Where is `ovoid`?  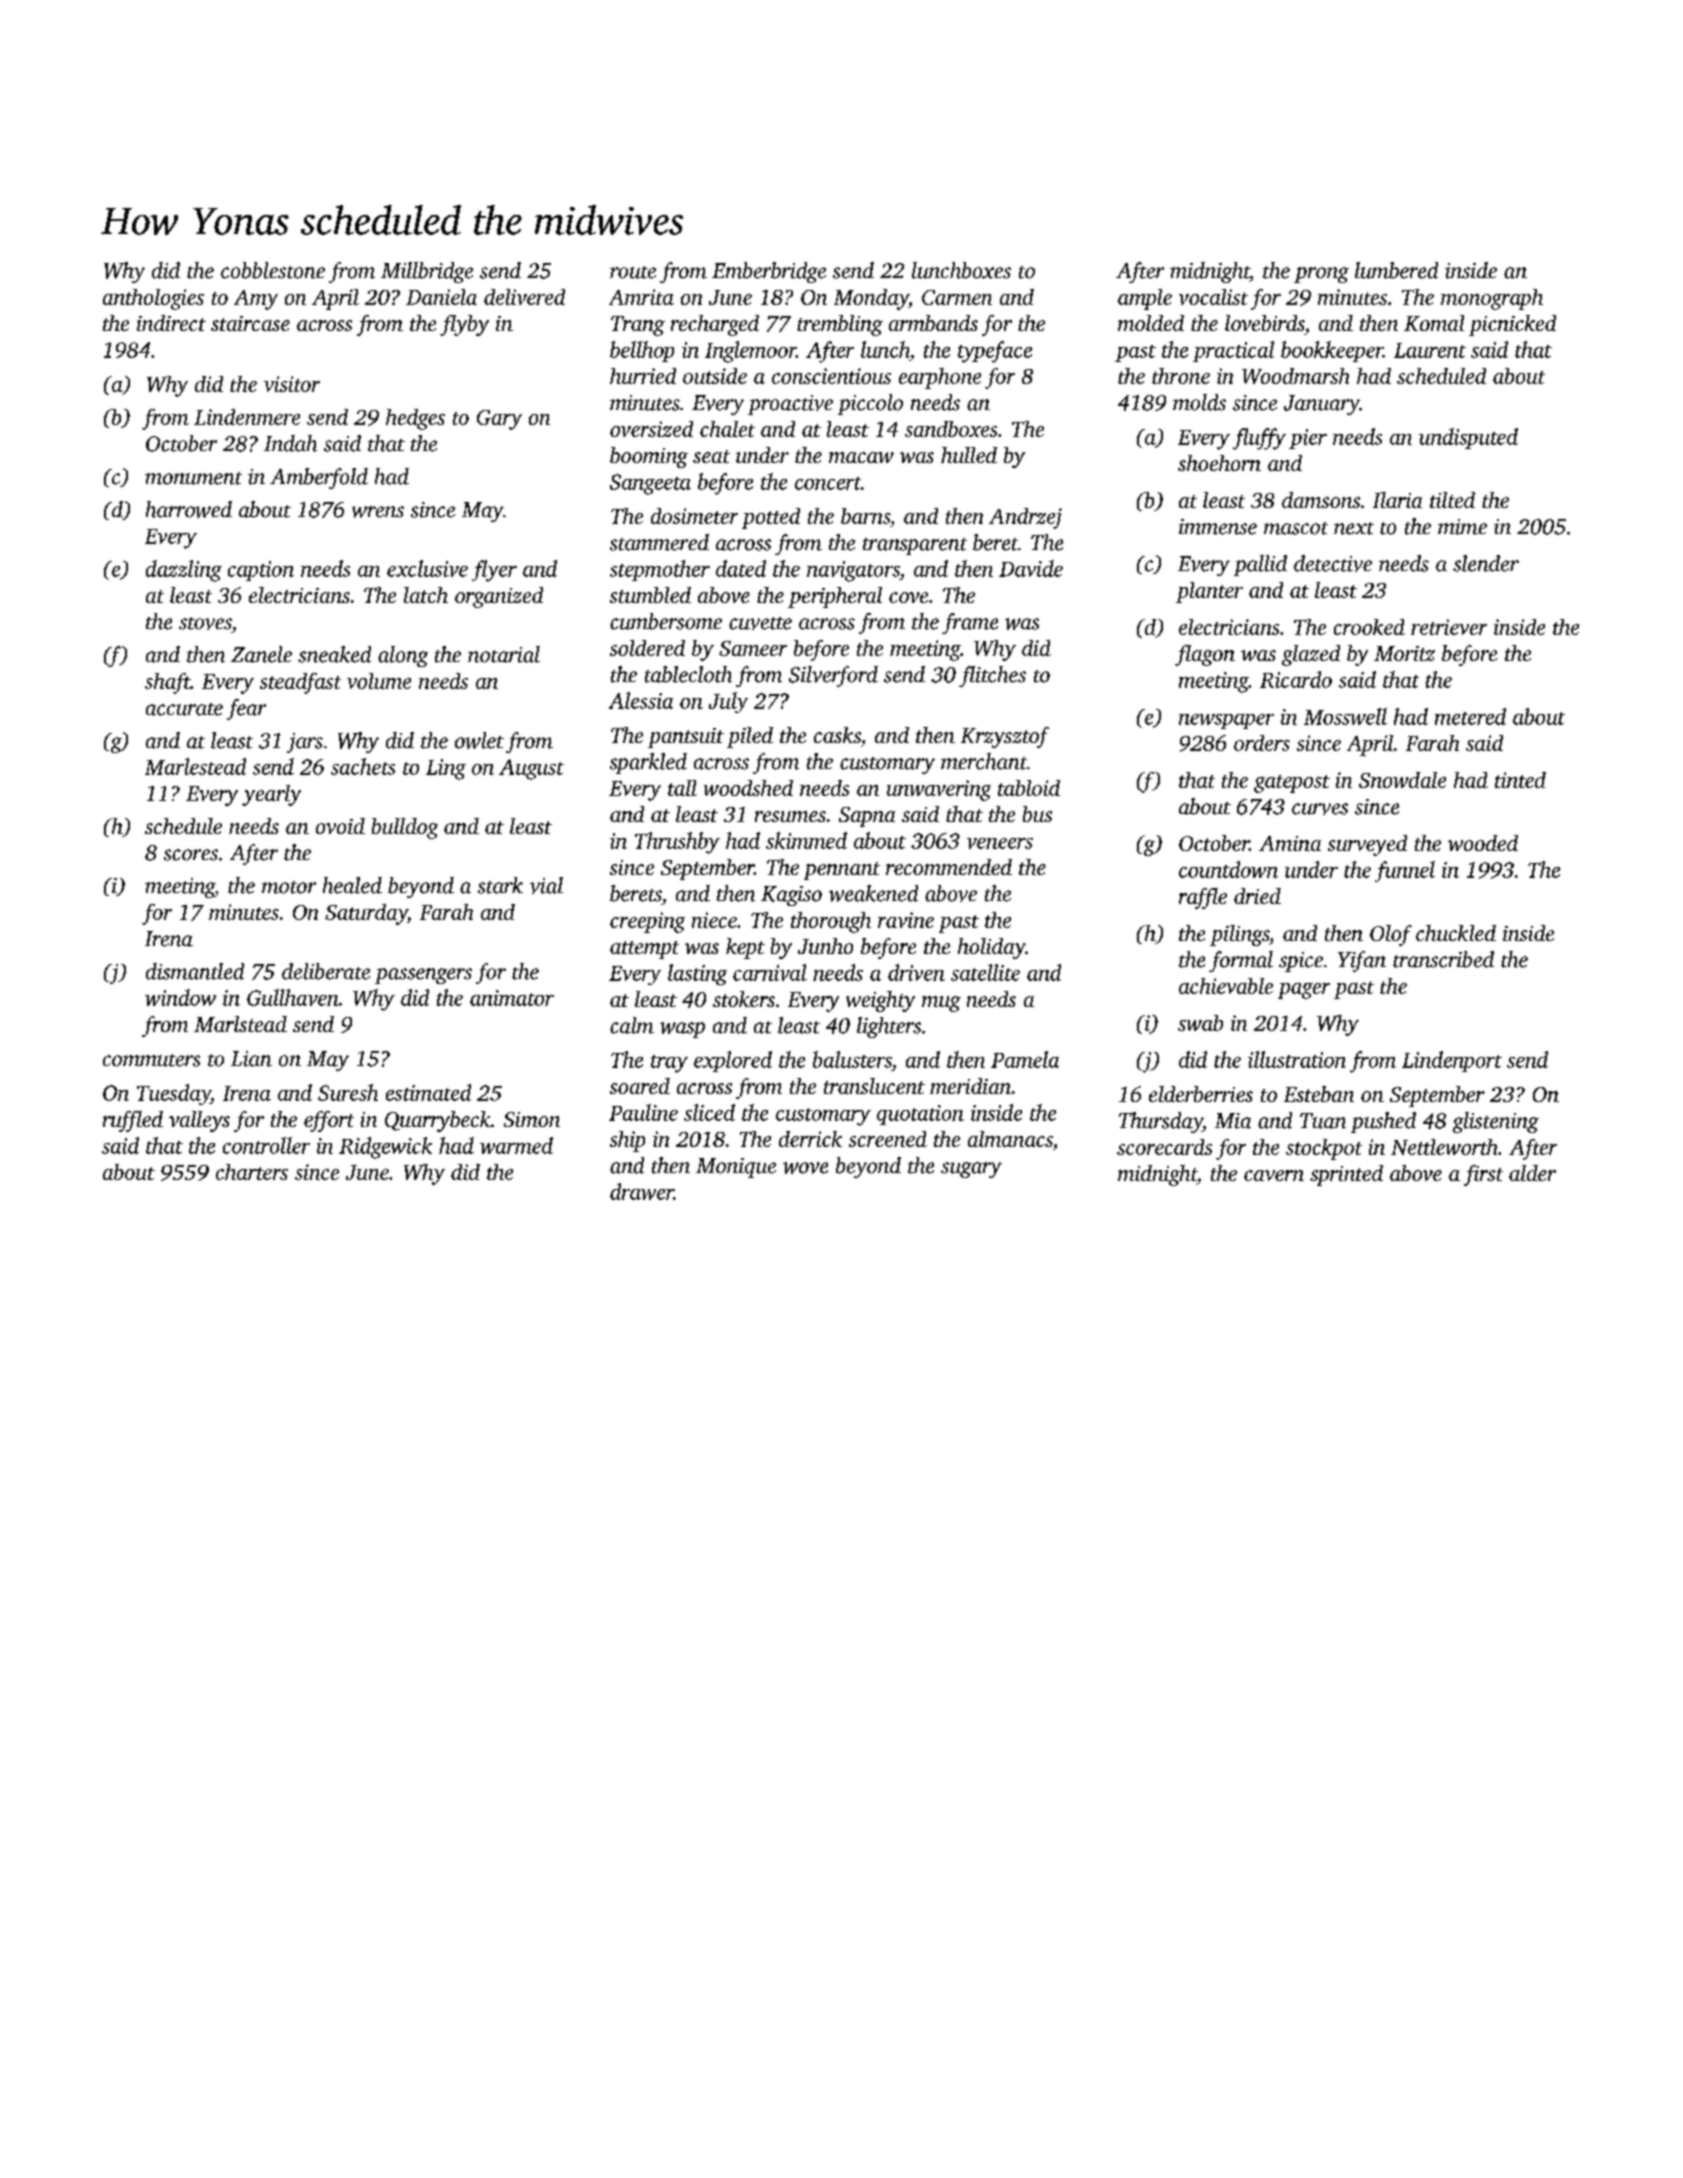
ovoid is located at coordinates (340, 826).
